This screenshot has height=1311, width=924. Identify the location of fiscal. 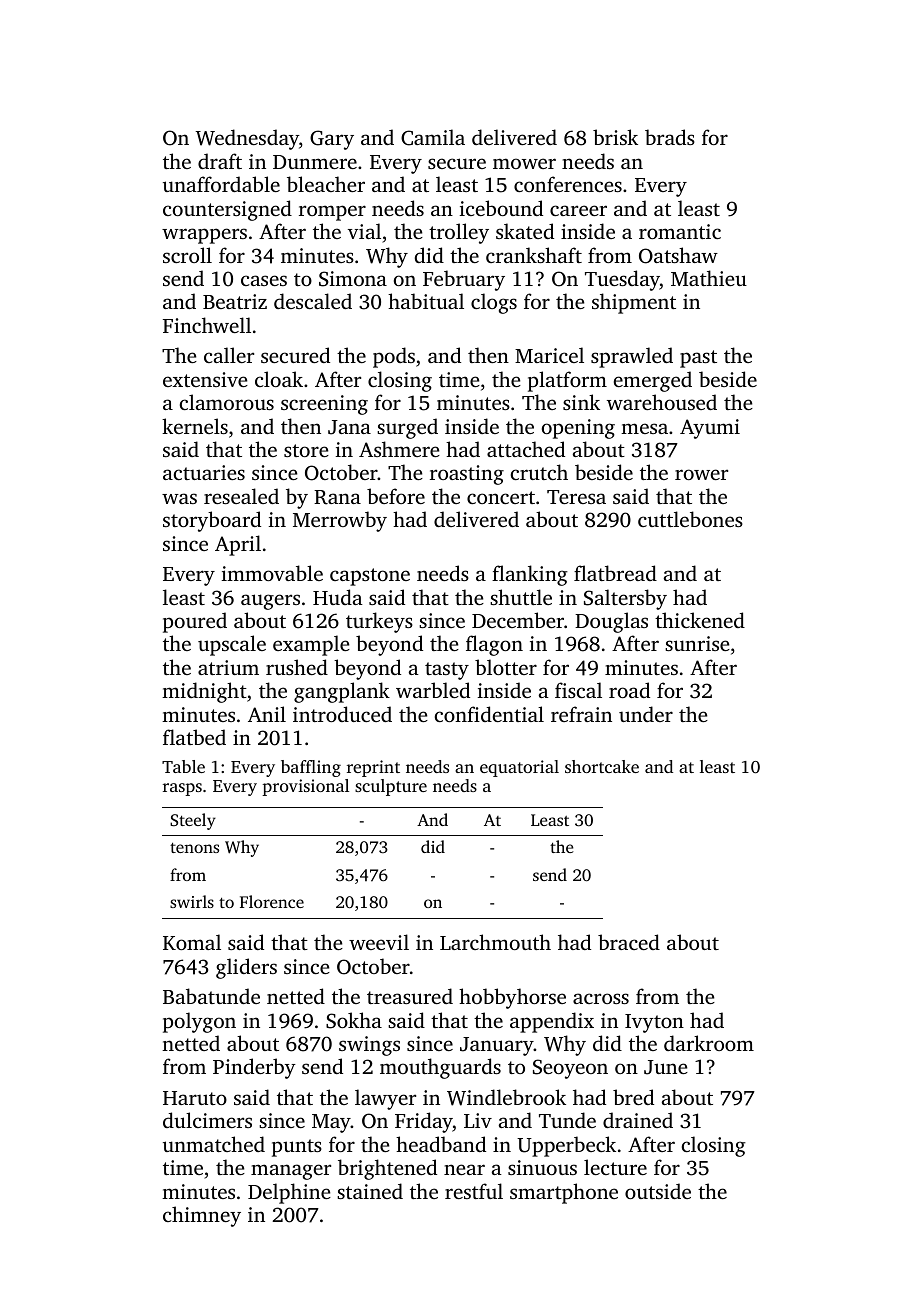
(578, 690).
